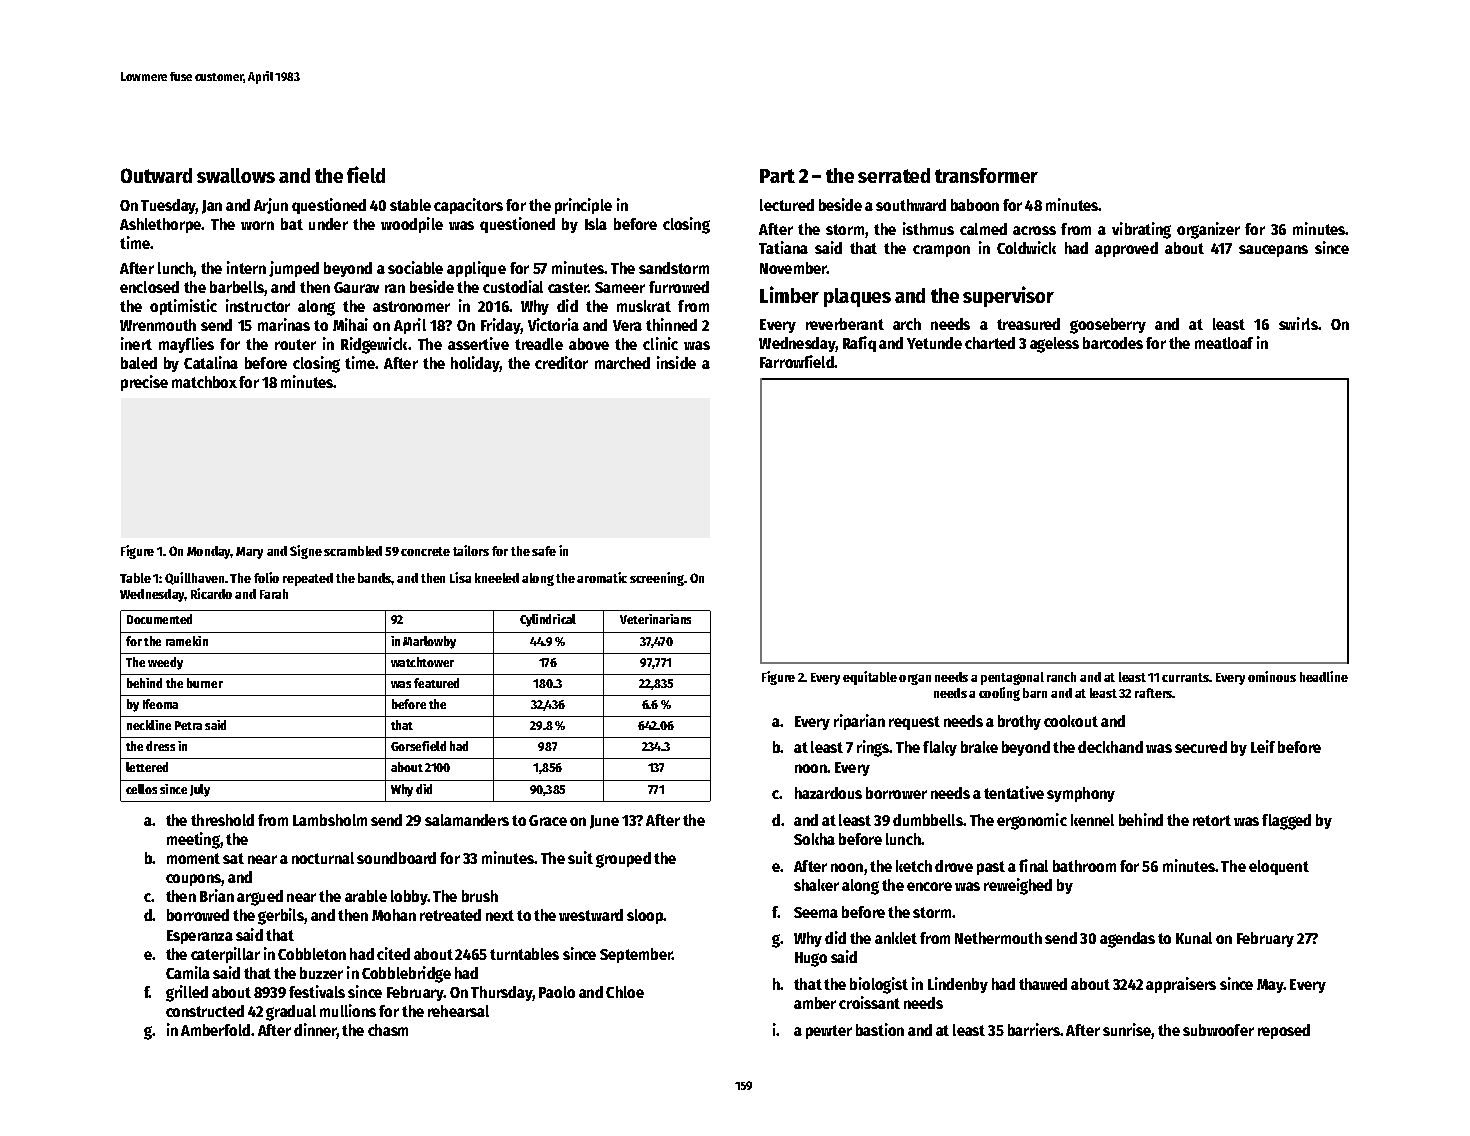 The height and width of the screenshot is (1136, 1470). Describe the element at coordinates (929, 886) in the screenshot. I see `encore` at that location.
